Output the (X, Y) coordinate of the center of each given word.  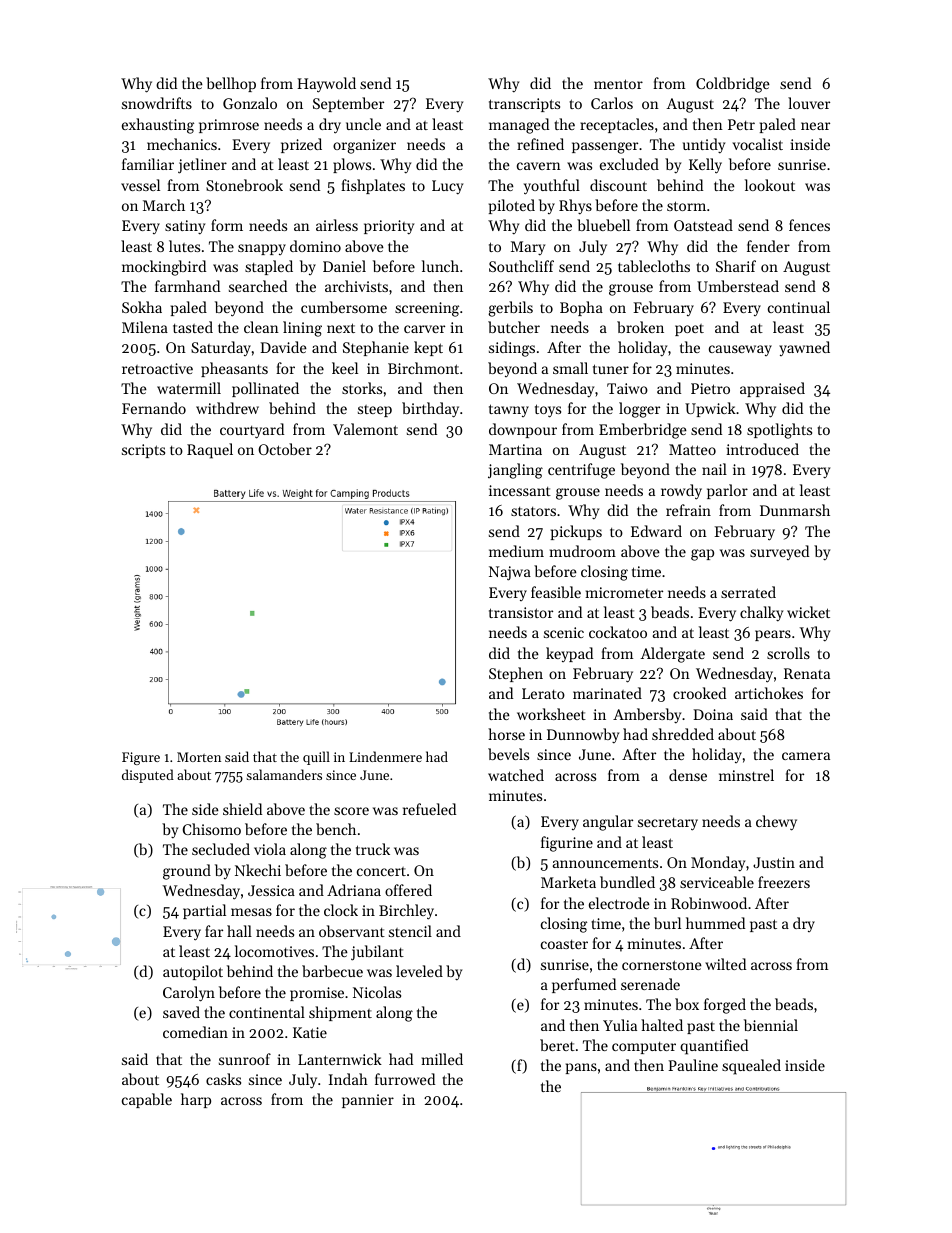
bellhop (231, 84)
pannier (368, 1101)
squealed (751, 1067)
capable (147, 1100)
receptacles (617, 125)
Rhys (575, 207)
